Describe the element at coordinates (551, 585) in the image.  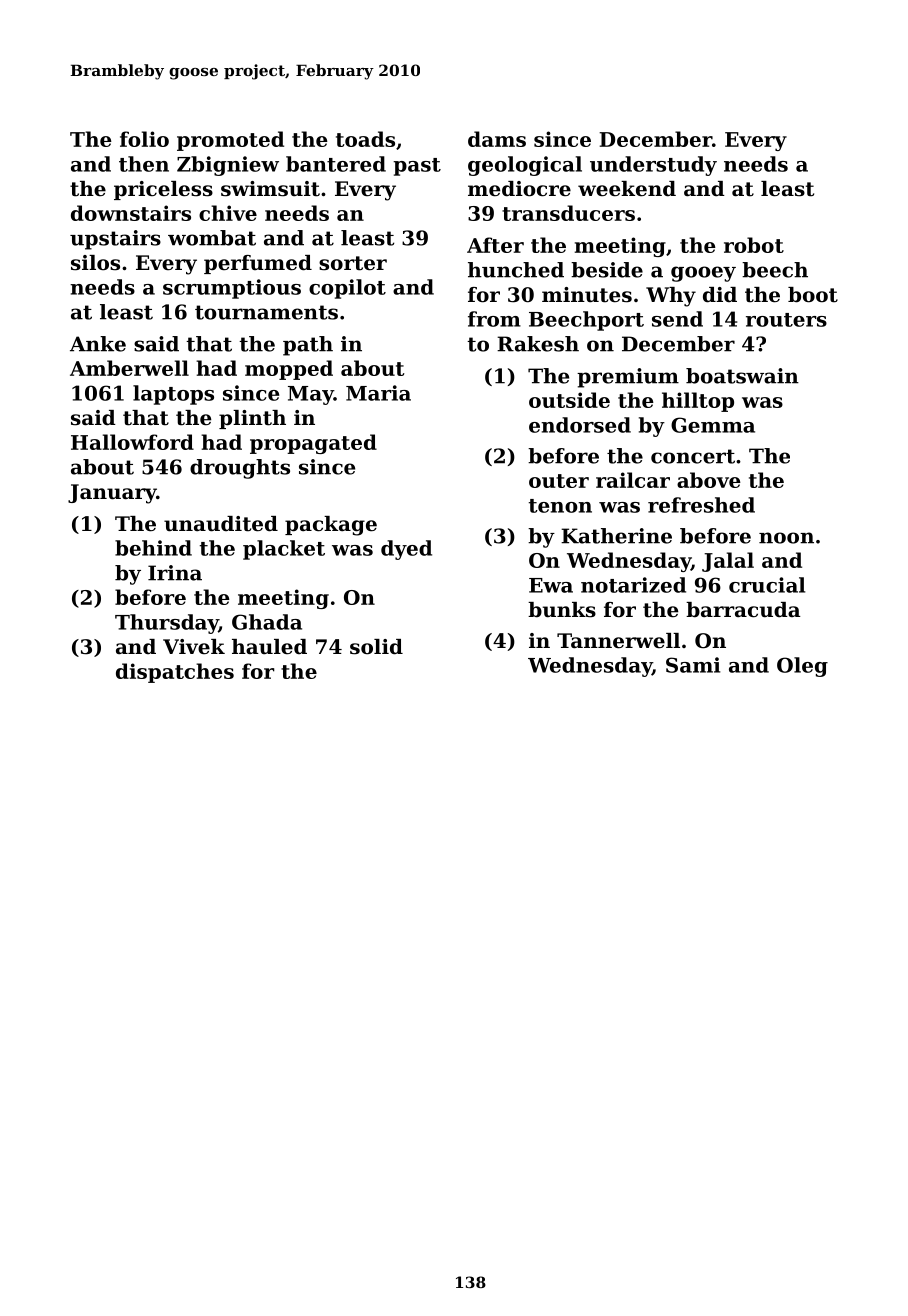
I see `Ewa` at that location.
